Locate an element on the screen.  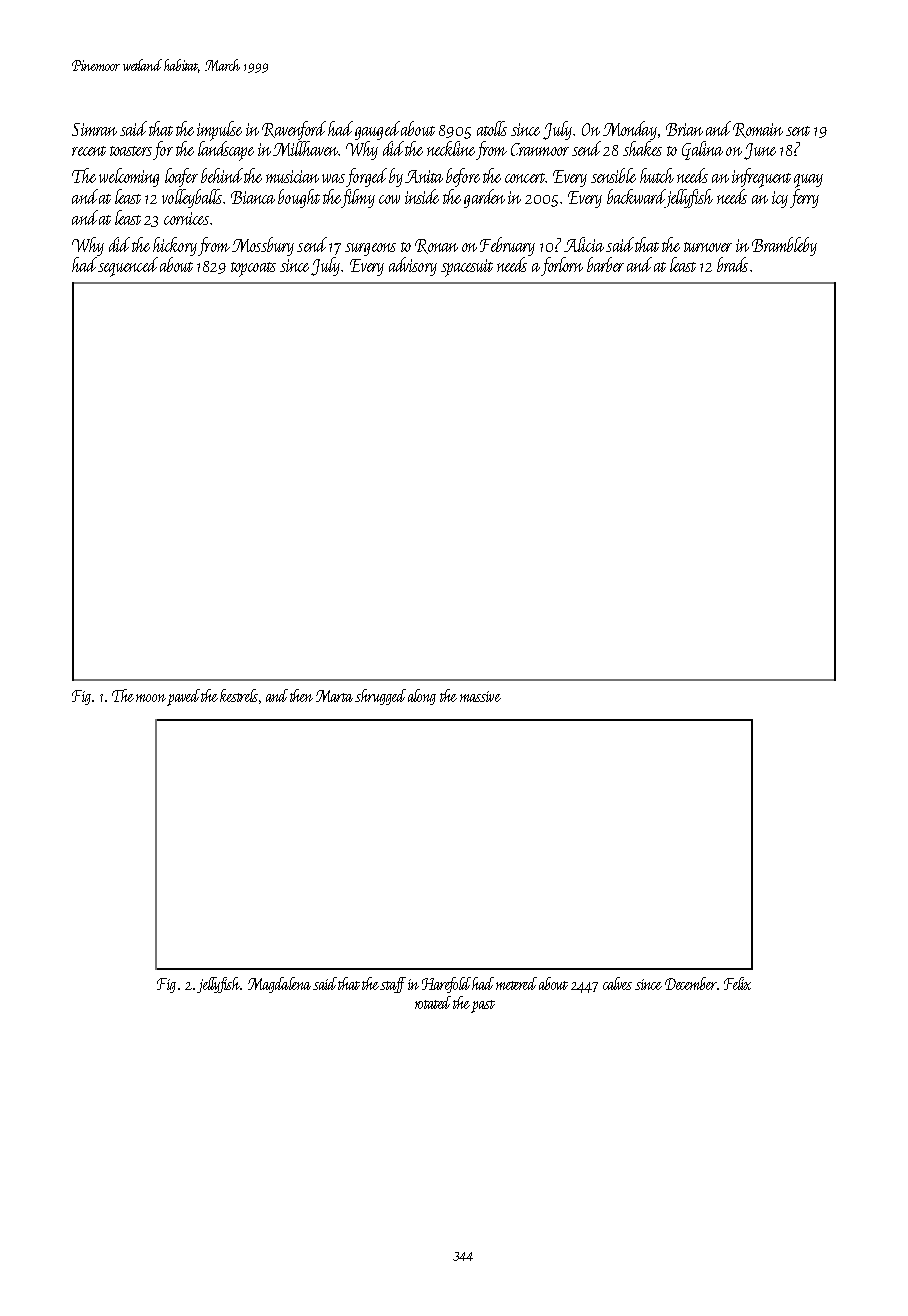
brads is located at coordinates (732, 264).
